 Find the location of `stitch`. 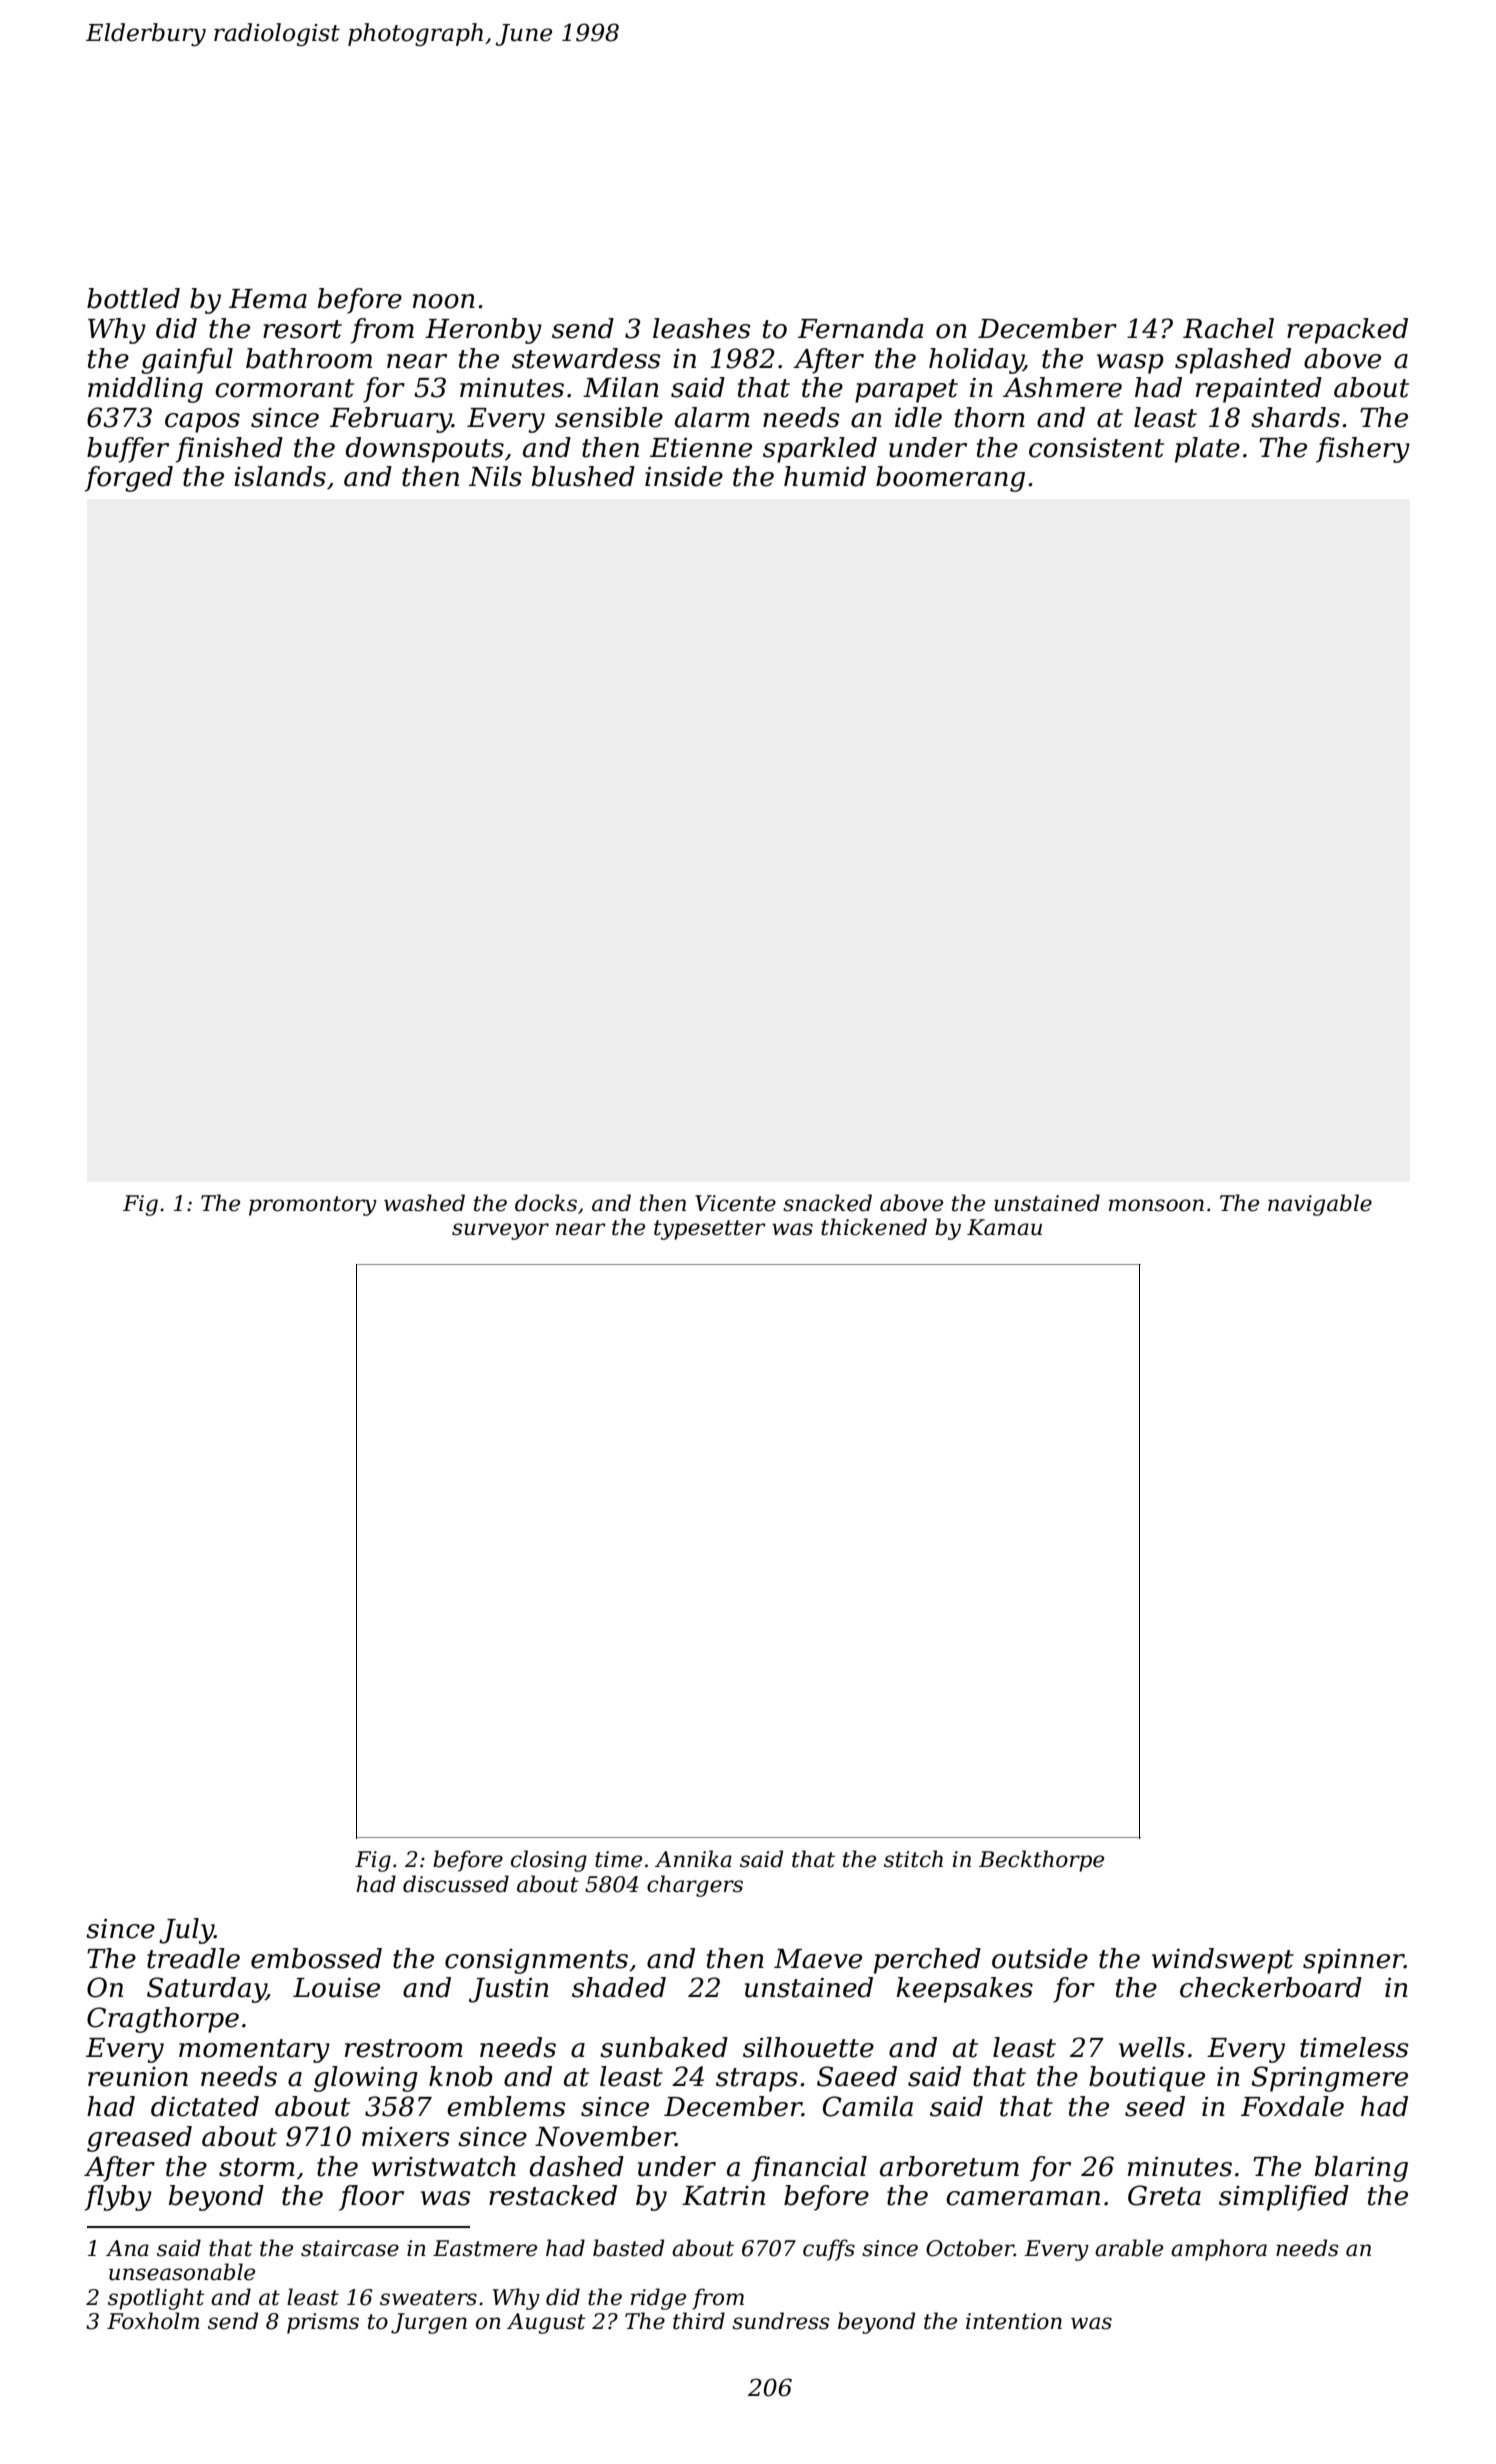

stitch is located at coordinates (913, 1859).
